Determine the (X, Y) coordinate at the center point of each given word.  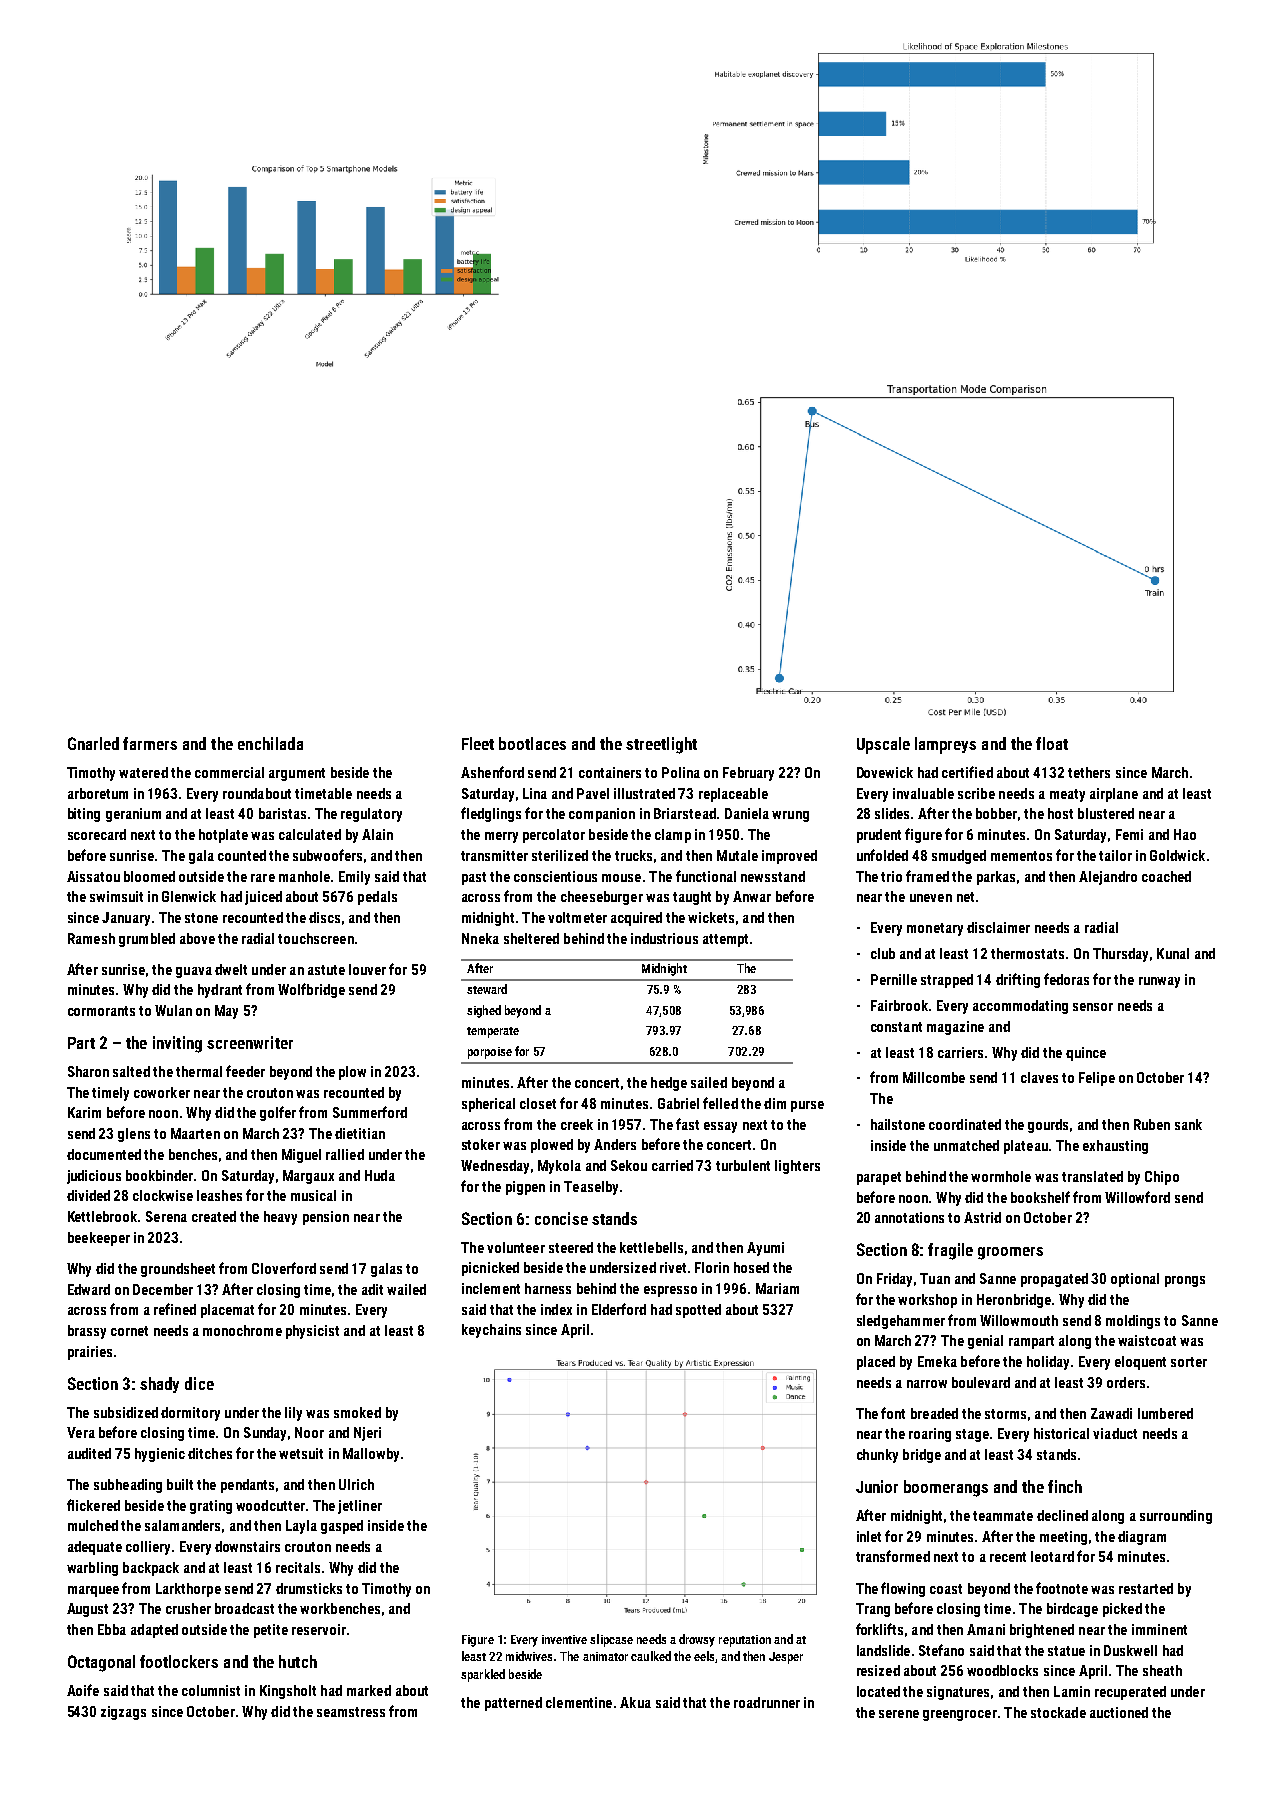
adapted (154, 1631)
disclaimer (998, 927)
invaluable (923, 793)
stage (972, 1435)
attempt (725, 940)
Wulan (173, 1010)
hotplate (223, 836)
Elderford (619, 1309)
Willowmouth (1019, 1320)
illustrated (644, 793)
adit (372, 1289)
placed (876, 1363)
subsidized (126, 1412)
